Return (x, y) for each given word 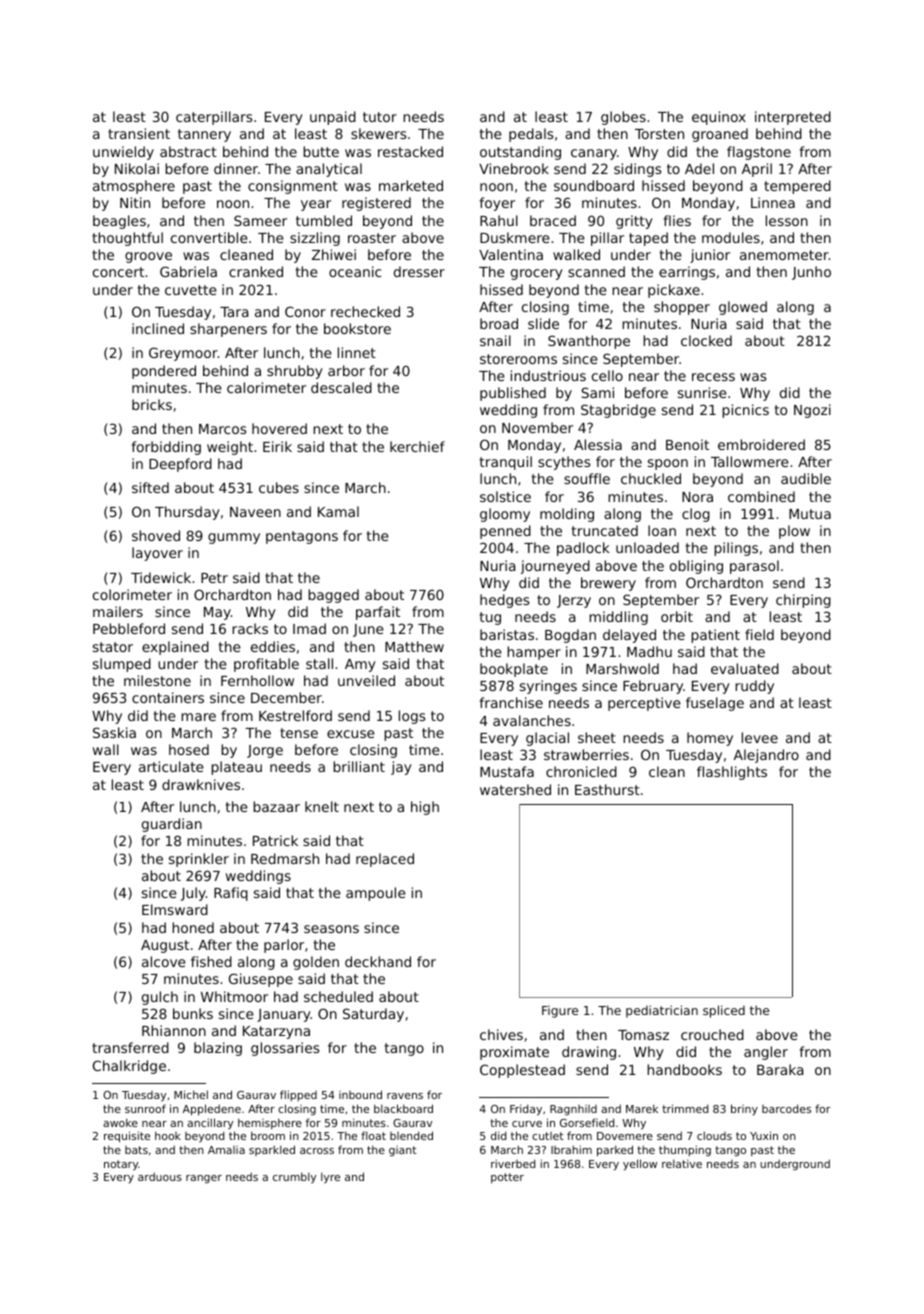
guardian (172, 825)
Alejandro (766, 756)
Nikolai (137, 168)
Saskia (114, 732)
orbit (677, 616)
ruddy (754, 687)
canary (594, 154)
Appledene (212, 1110)
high (425, 808)
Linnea (773, 202)
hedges (504, 601)
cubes (279, 487)
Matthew (414, 646)
